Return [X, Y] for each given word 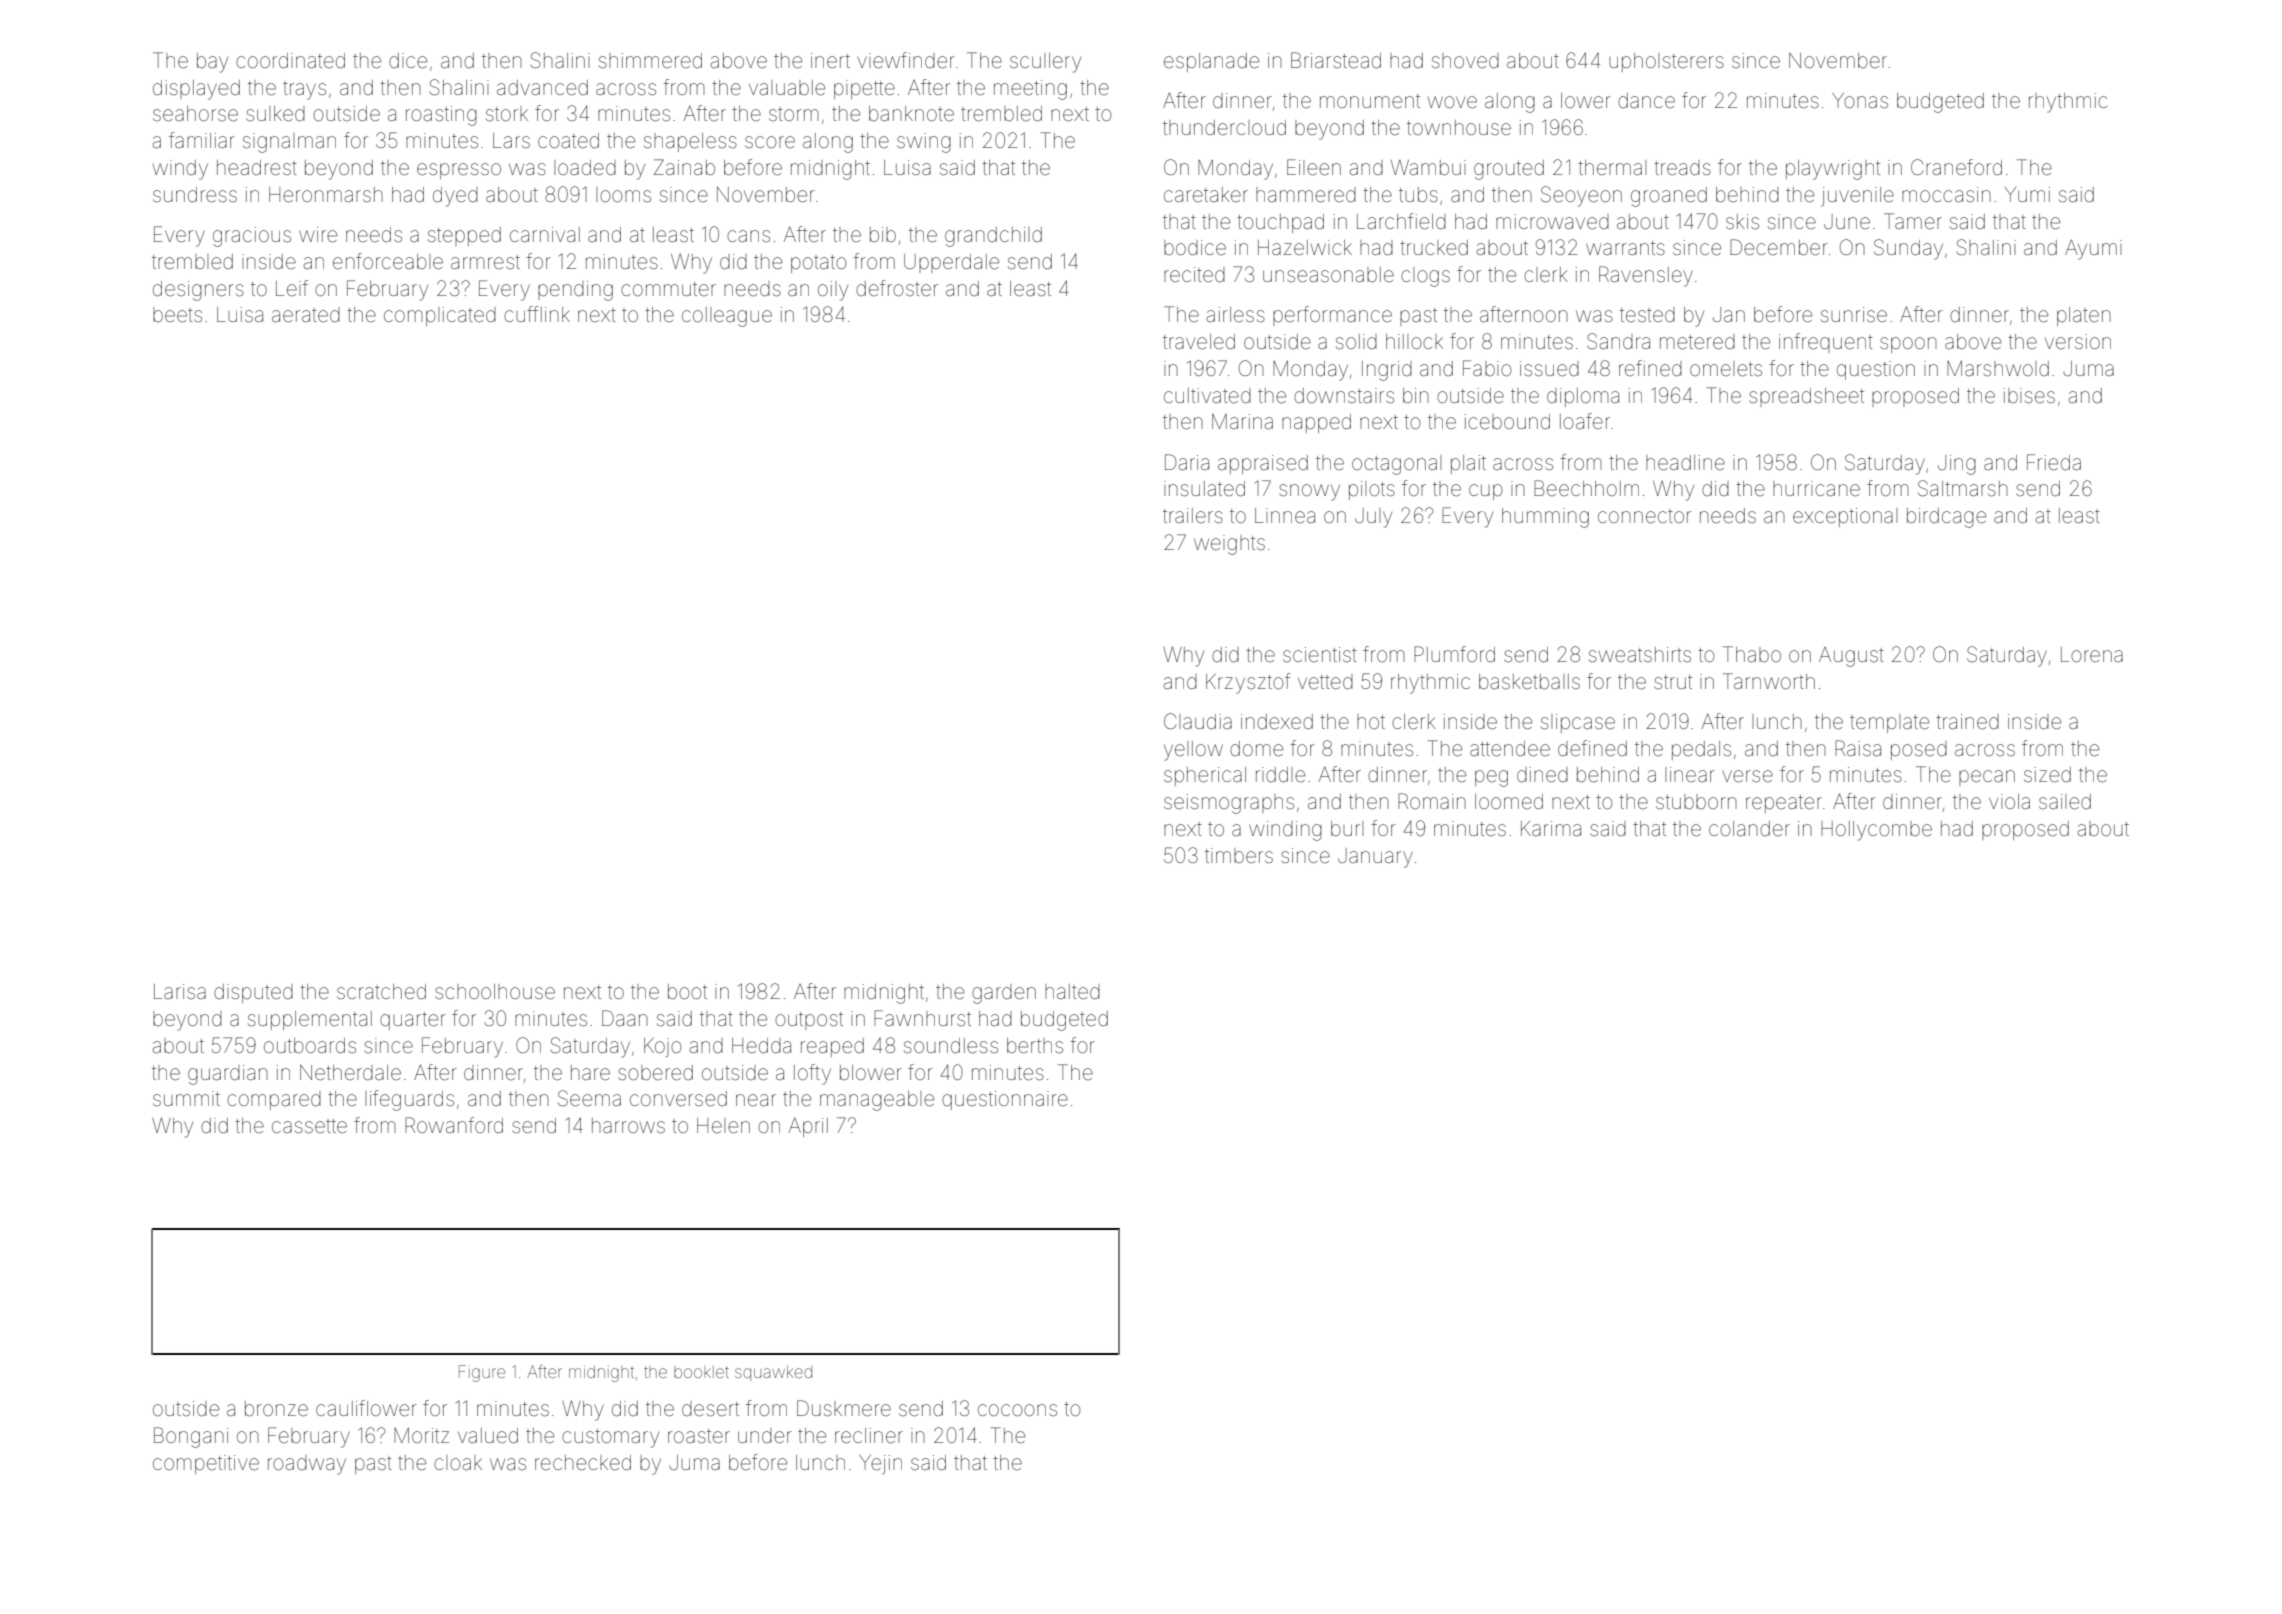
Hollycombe [1876, 831]
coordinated [290, 60]
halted [1072, 992]
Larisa [180, 991]
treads [1682, 168]
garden [1004, 994]
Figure [482, 1373]
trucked [1434, 248]
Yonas [1860, 100]
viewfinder [906, 60]
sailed [2065, 802]
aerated [306, 315]
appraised [1263, 464]
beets [177, 315]
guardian [228, 1075]
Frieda [2054, 462]
